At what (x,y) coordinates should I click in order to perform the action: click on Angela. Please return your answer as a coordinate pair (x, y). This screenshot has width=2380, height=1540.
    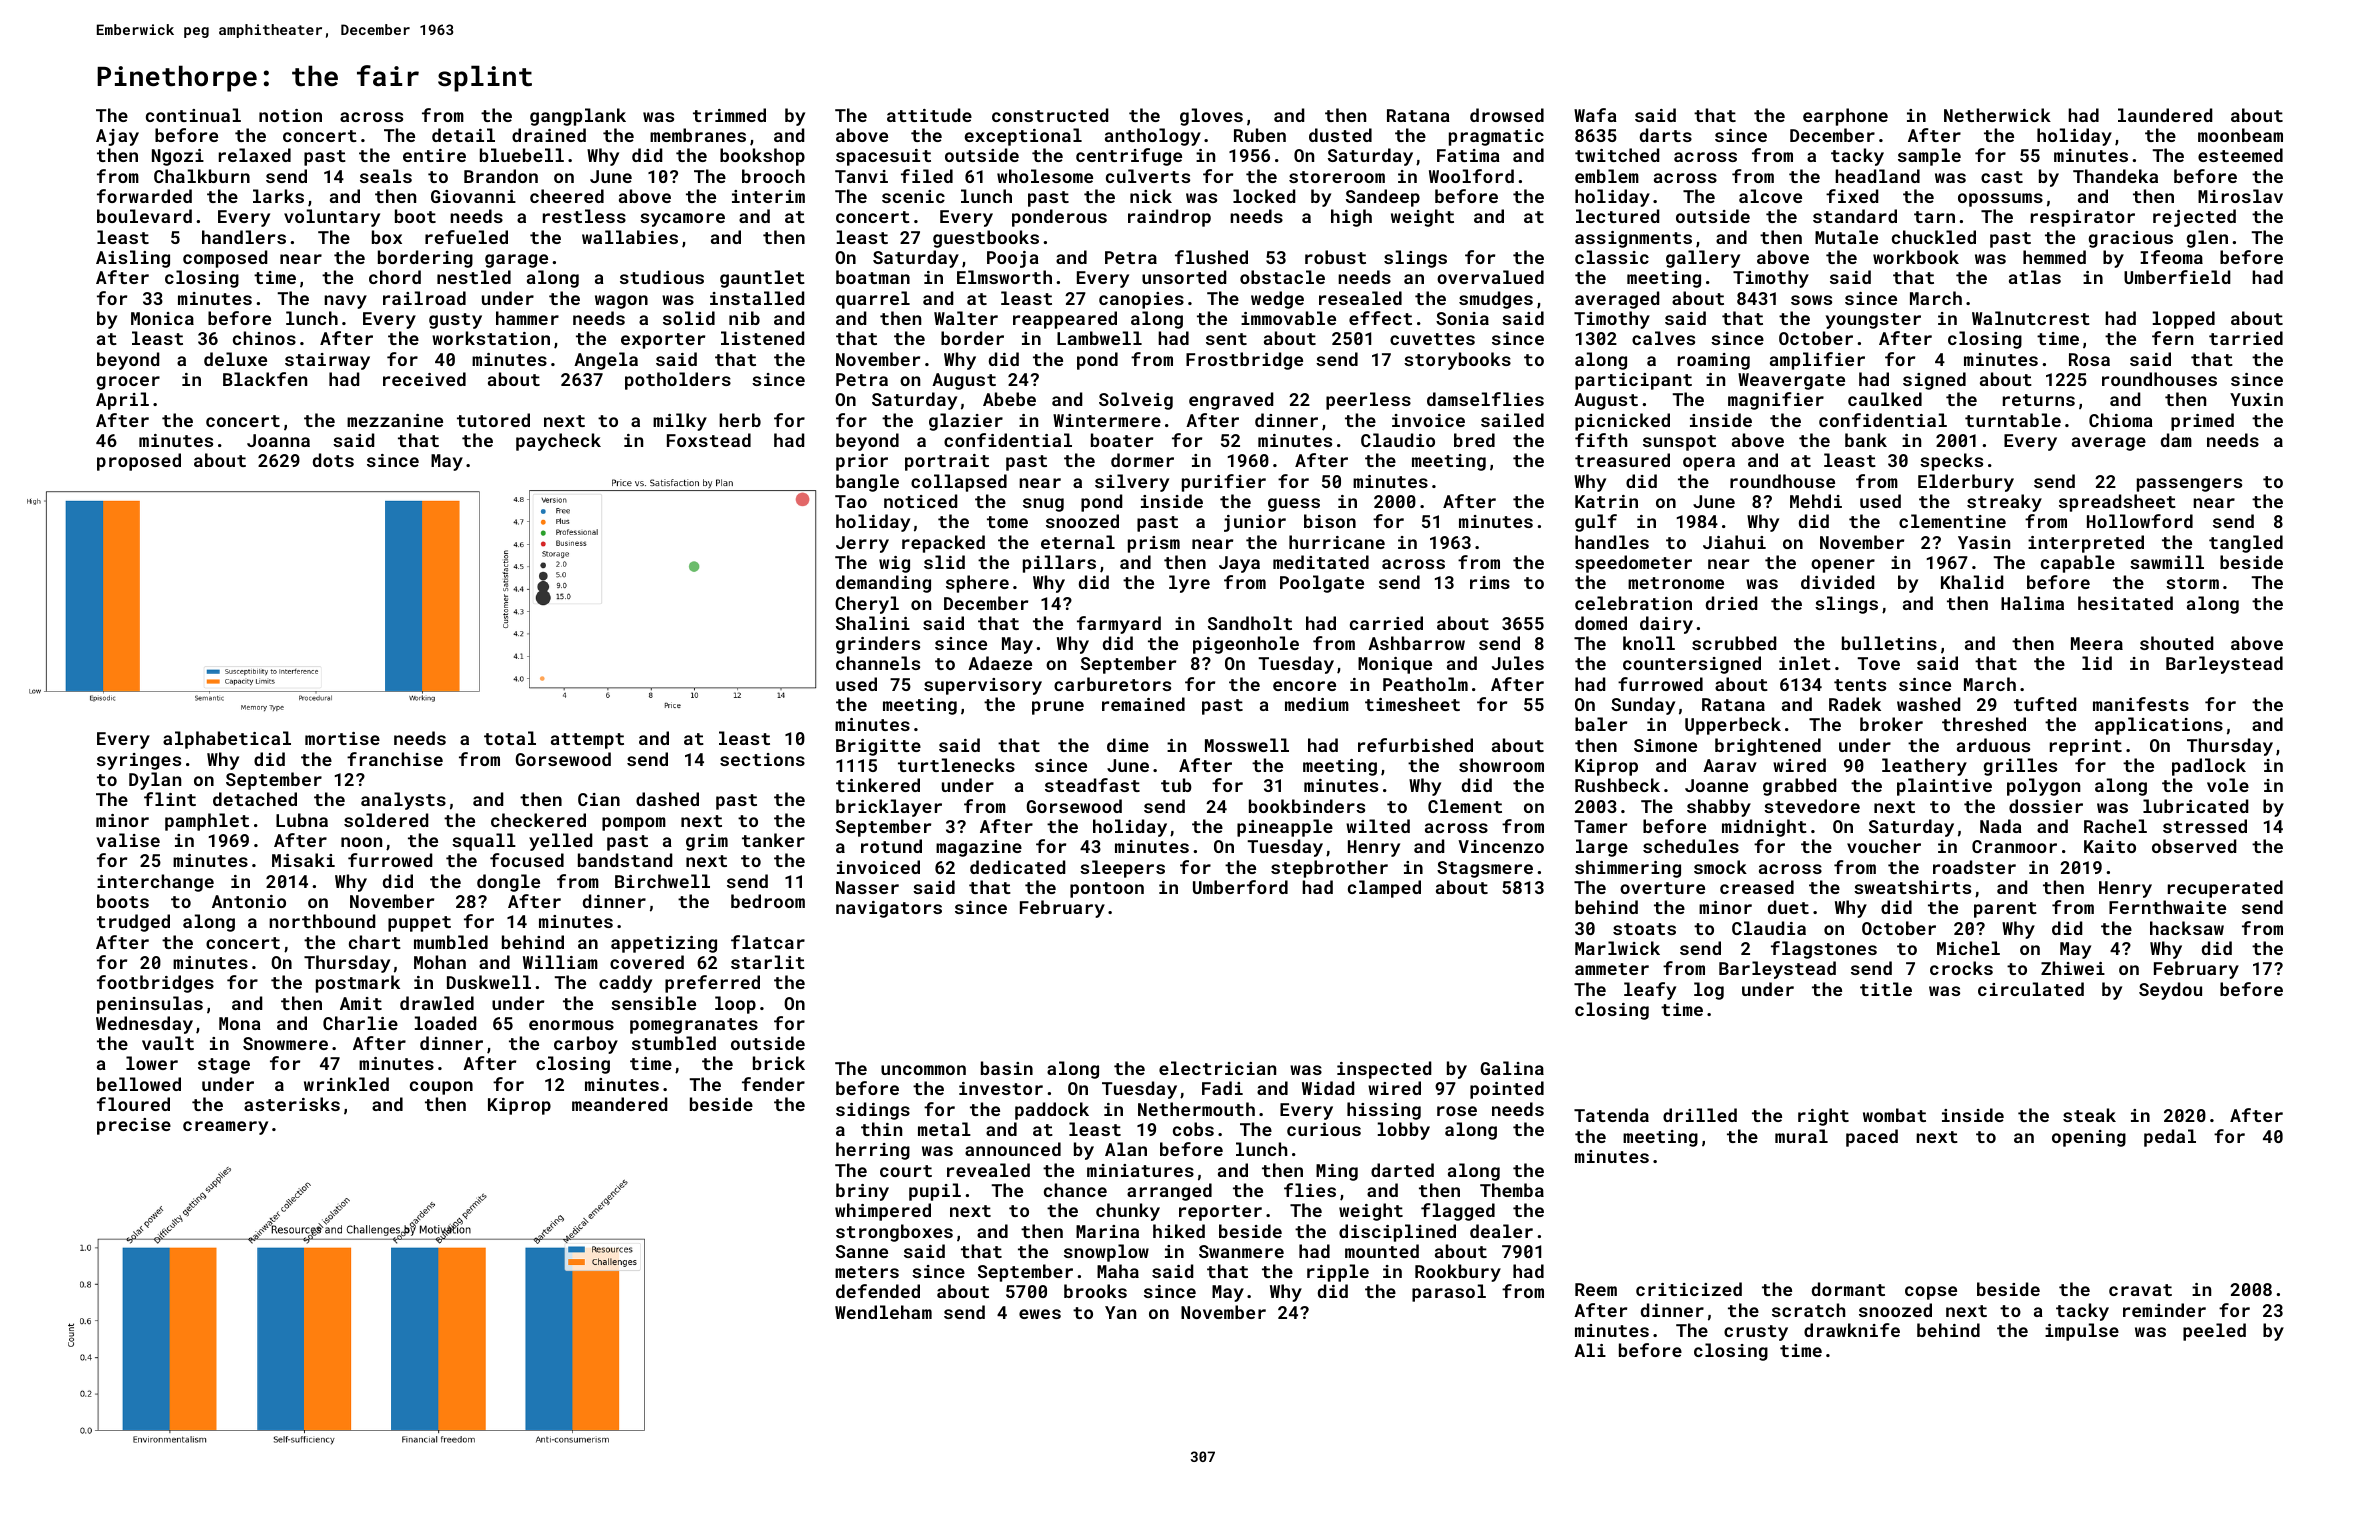
    Looking at the image, I should click on (606, 361).
